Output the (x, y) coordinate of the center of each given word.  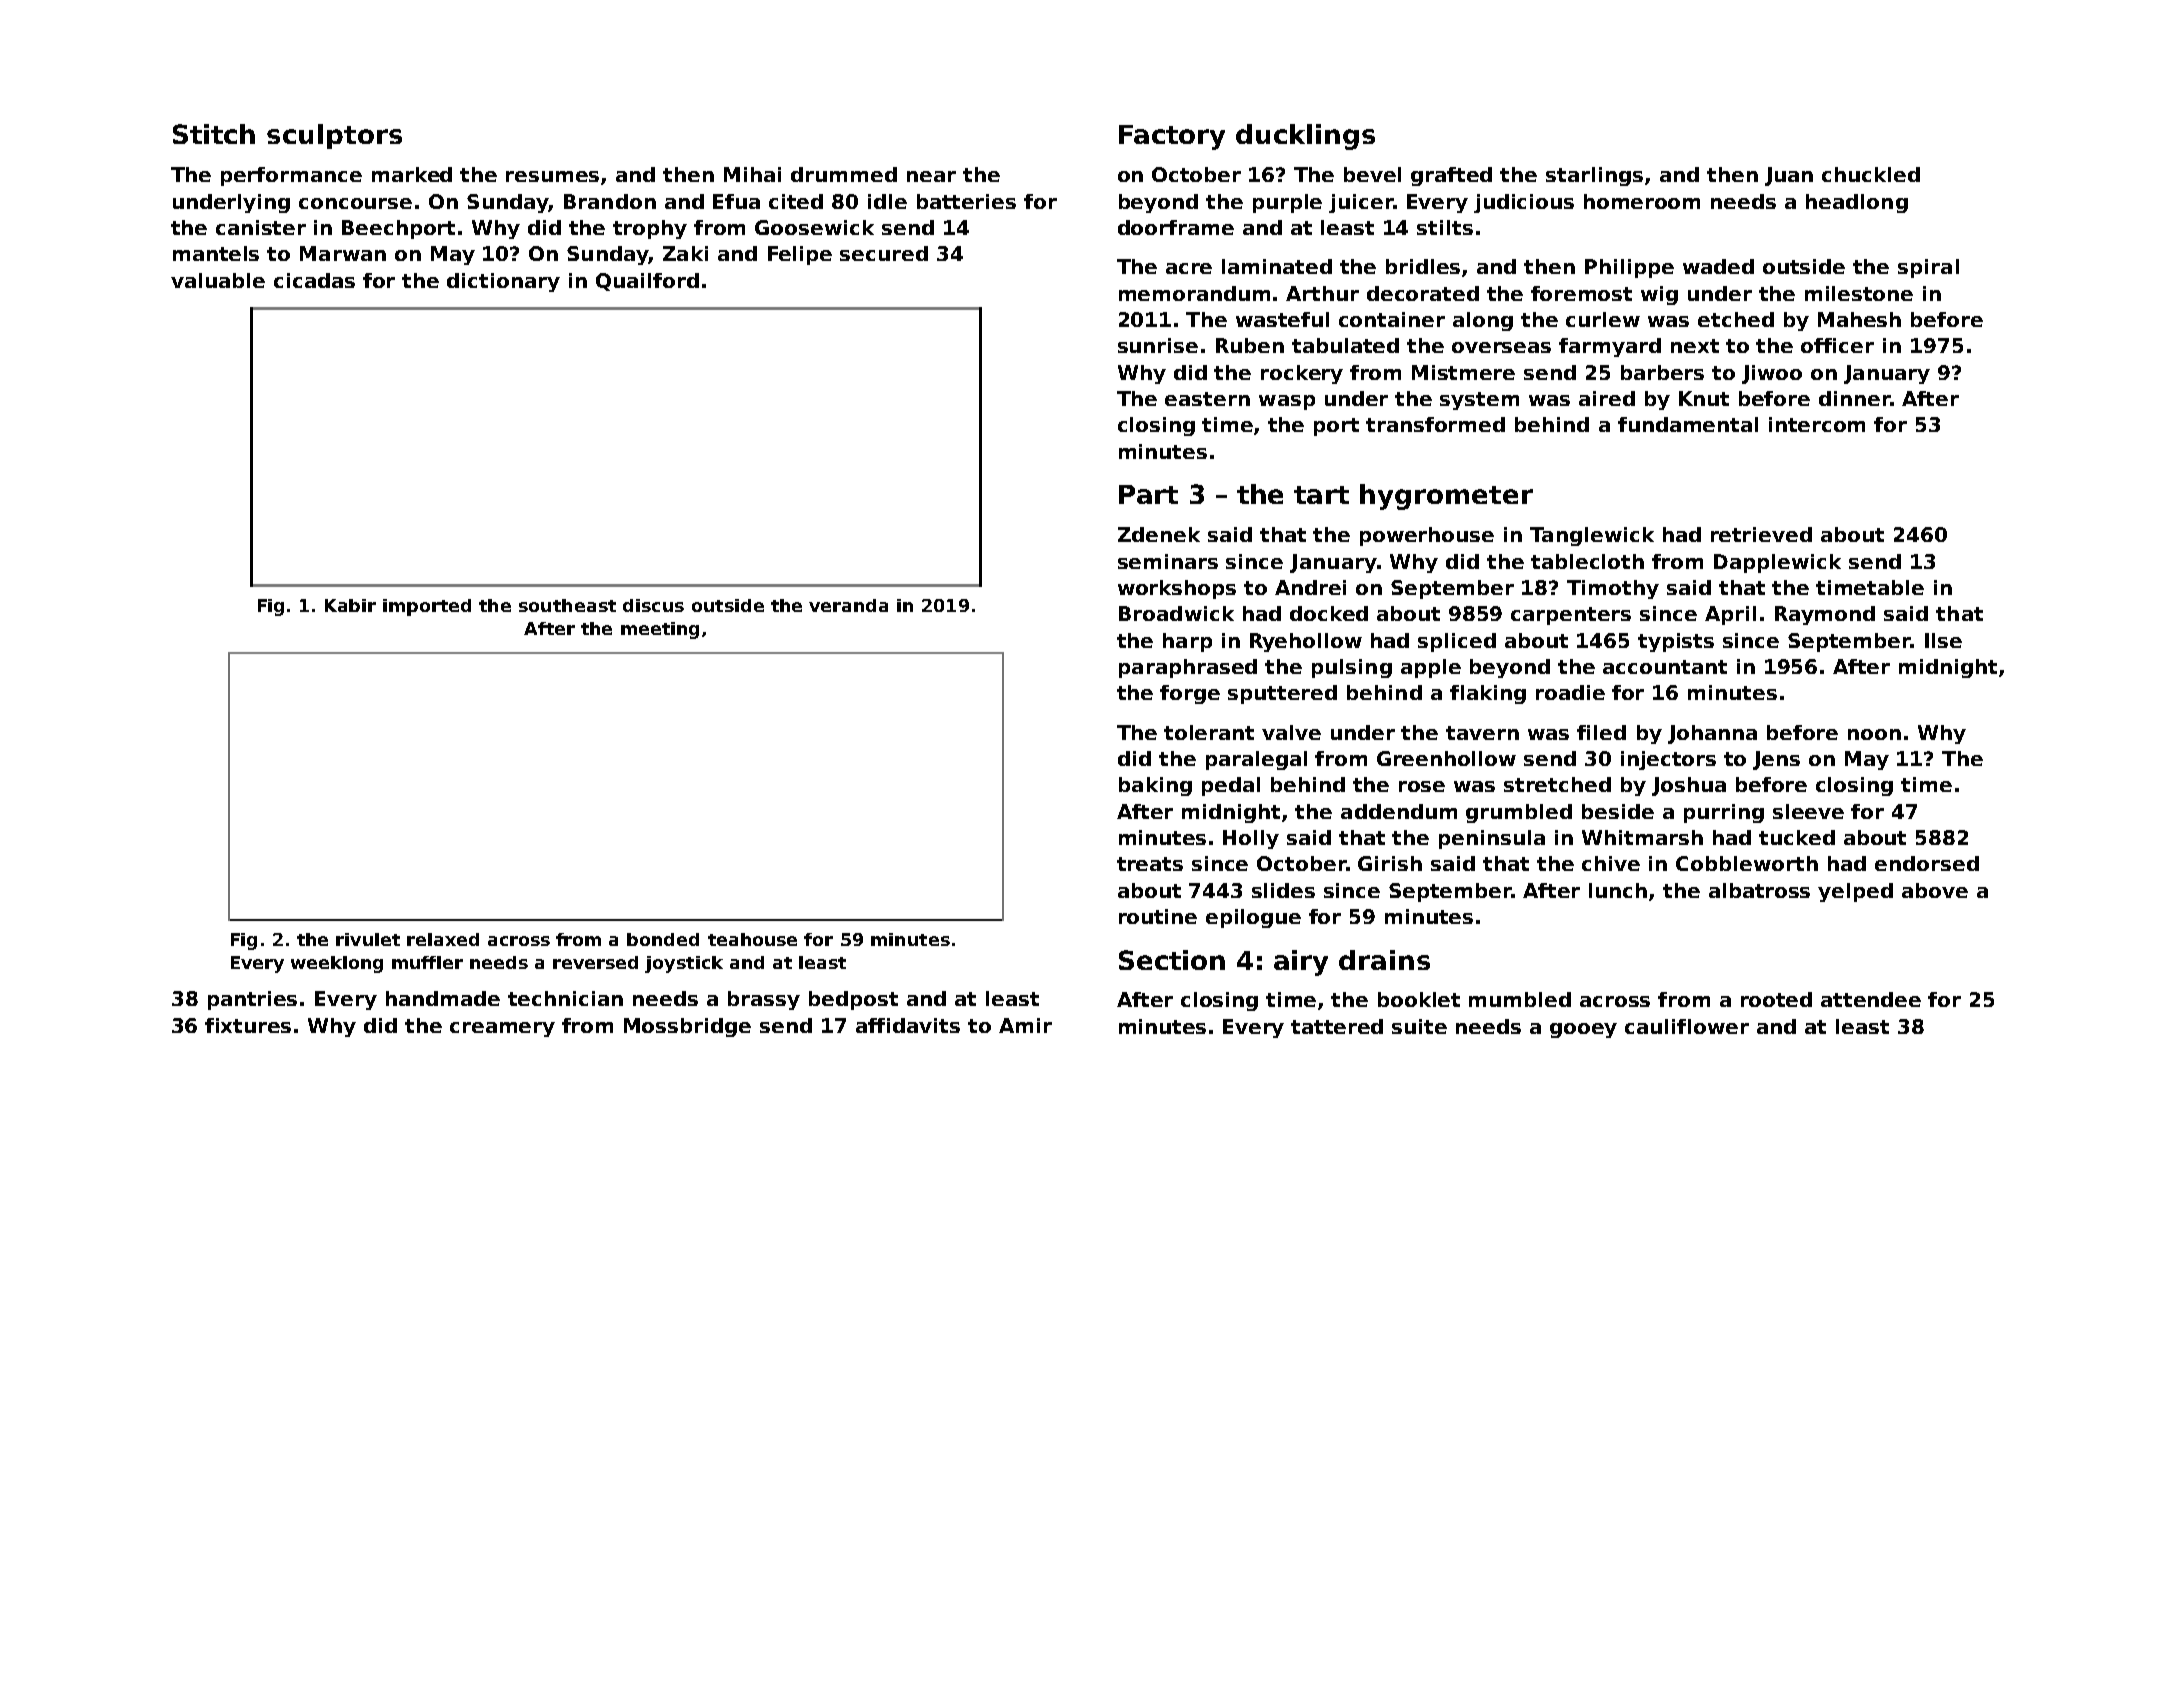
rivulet (368, 939)
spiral (1928, 268)
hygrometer (1446, 497)
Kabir (350, 605)
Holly (1251, 839)
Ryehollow (1306, 642)
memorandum (1194, 293)
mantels (216, 253)
